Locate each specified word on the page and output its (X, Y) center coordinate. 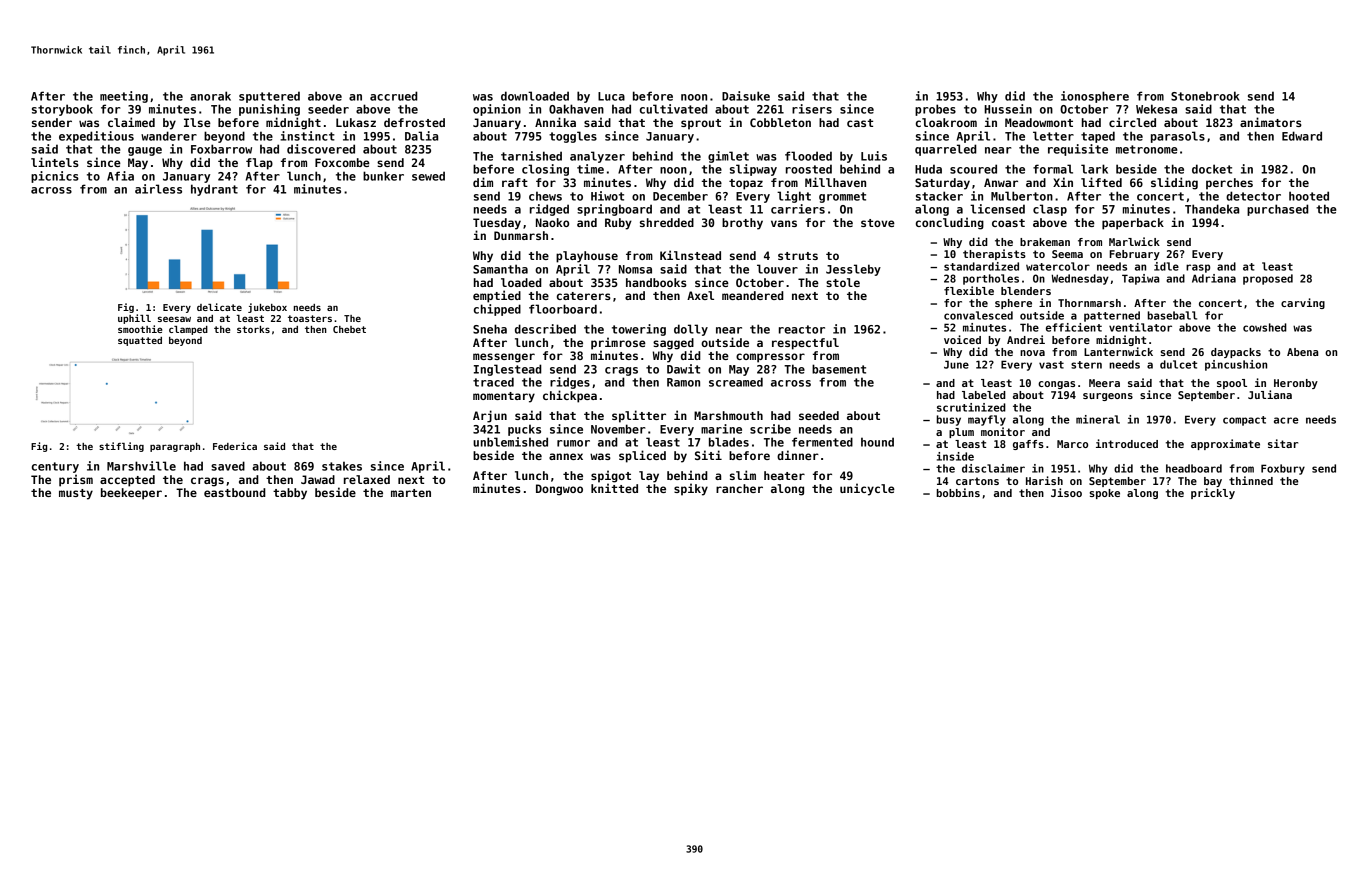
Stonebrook (1205, 96)
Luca (611, 96)
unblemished (510, 442)
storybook (62, 110)
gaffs (1028, 445)
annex (566, 456)
